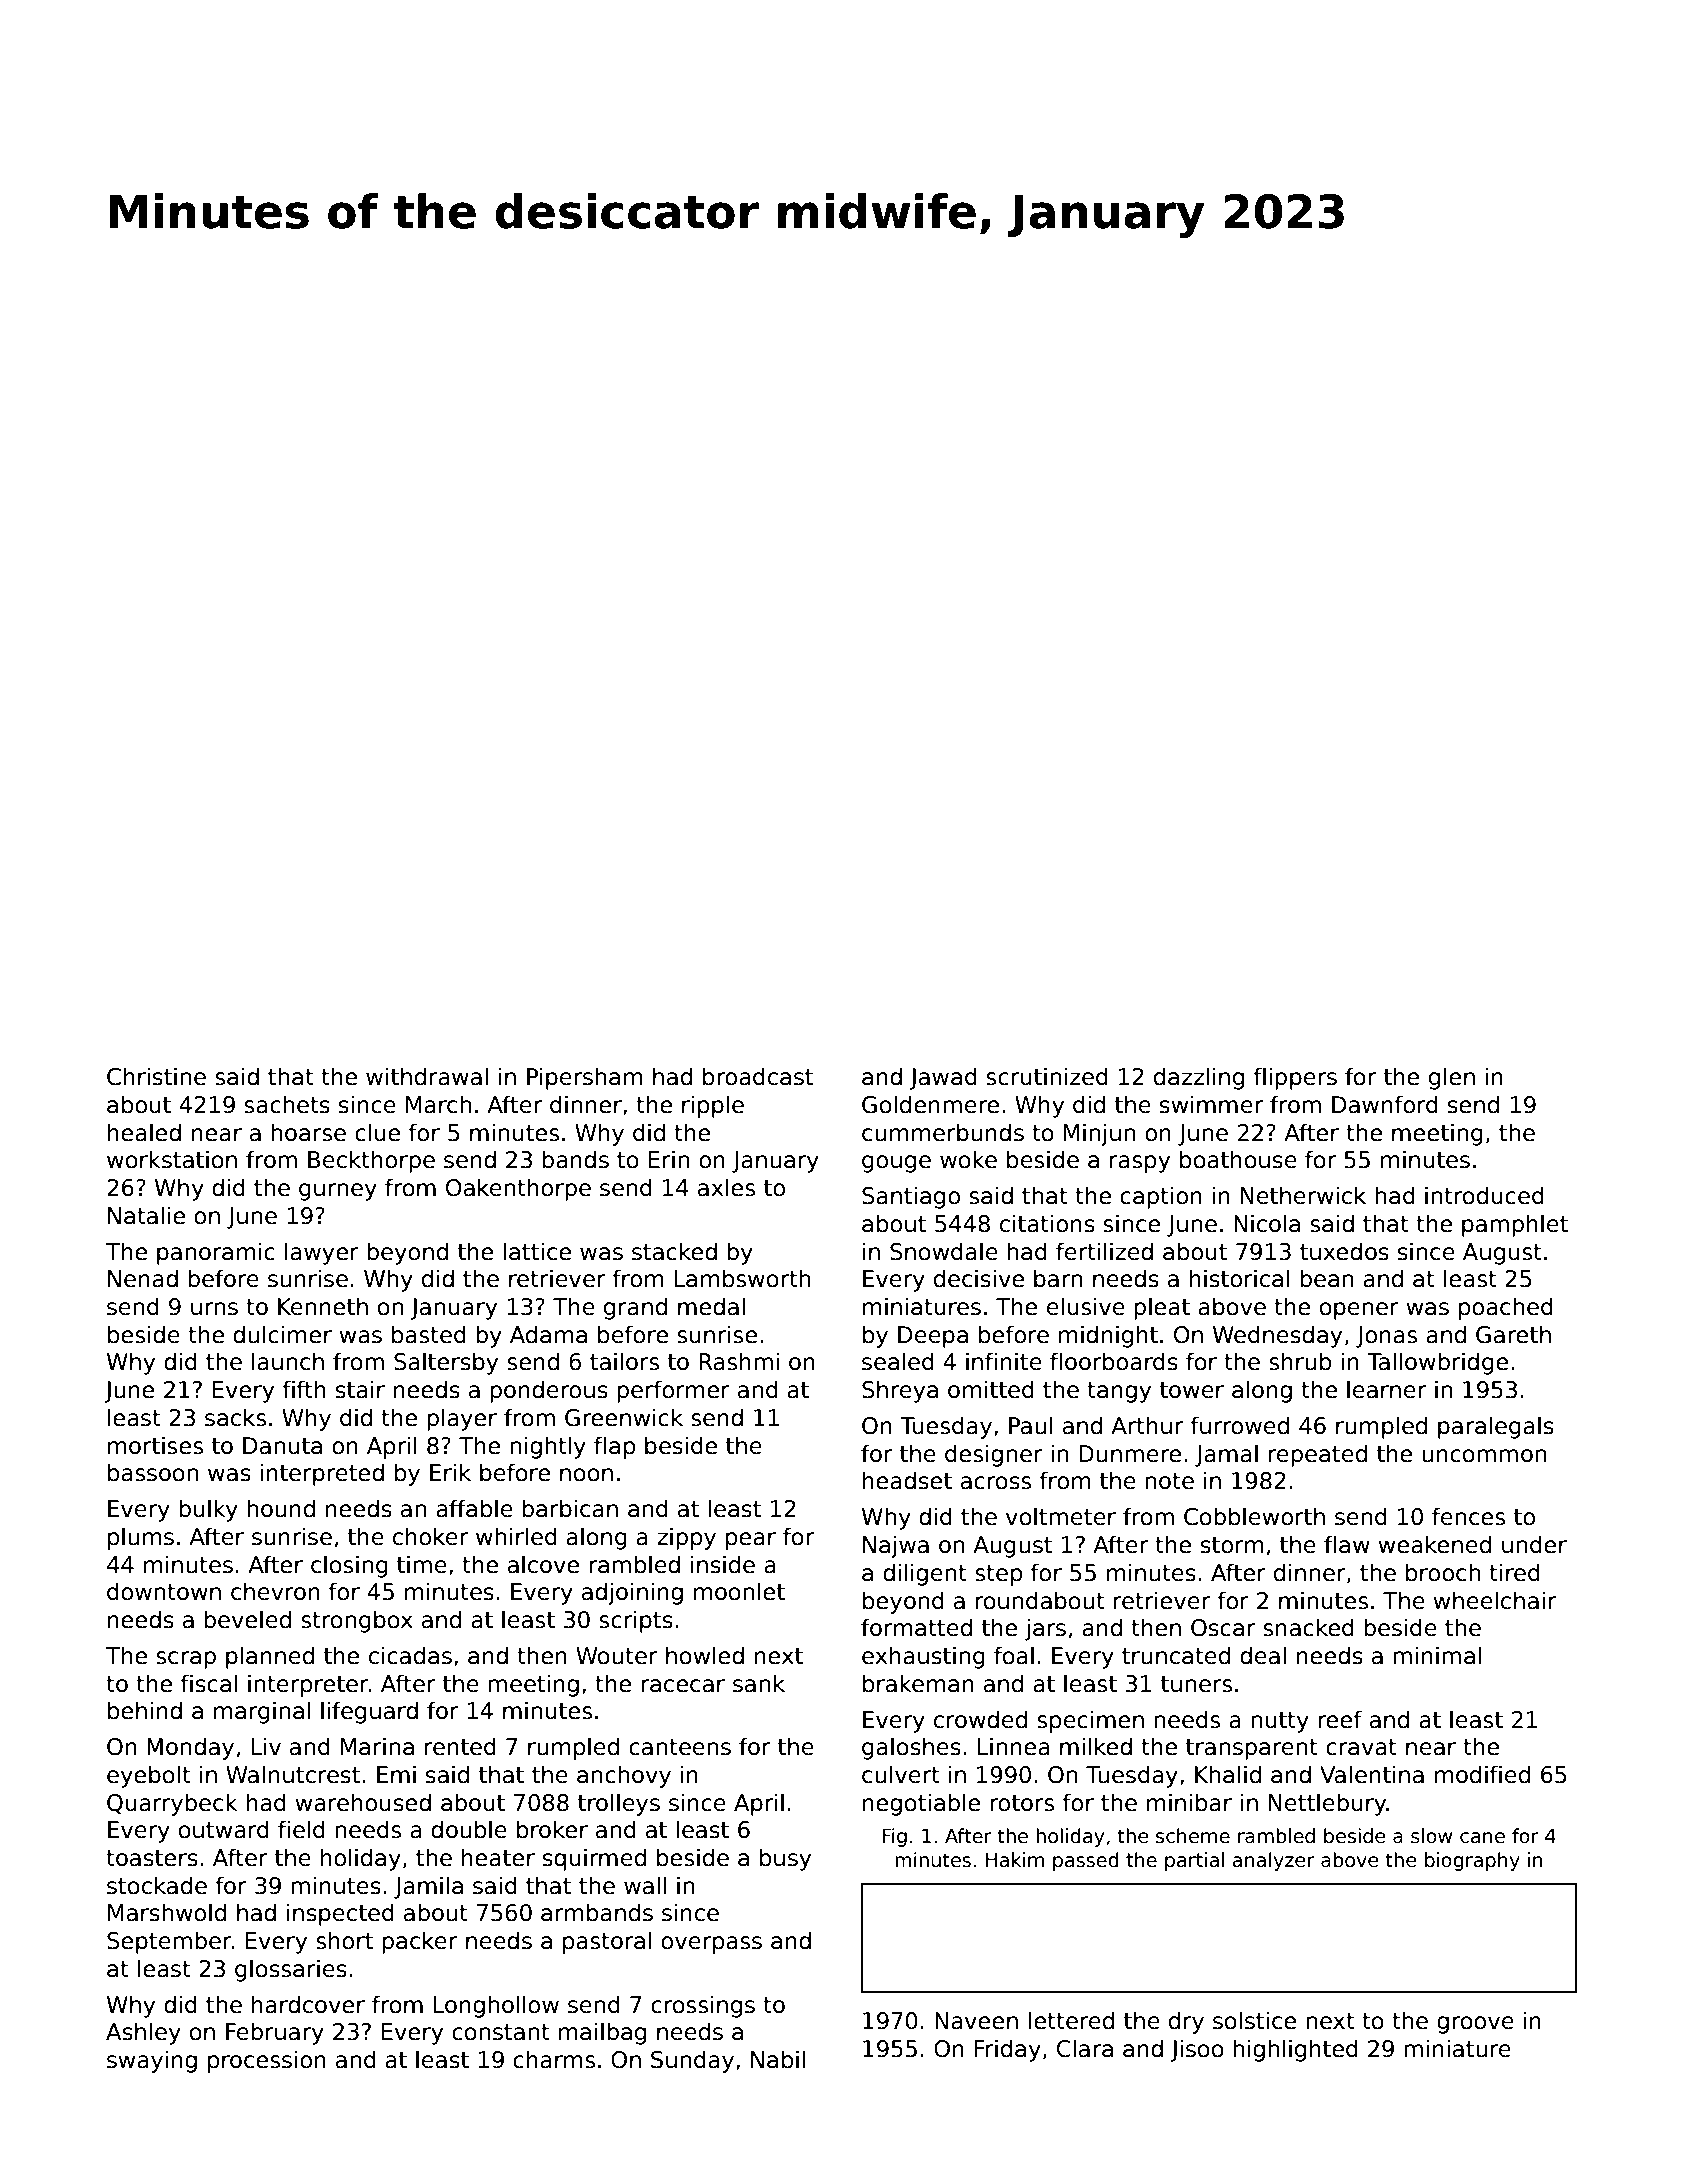  I want to click on toasters, so click(152, 1858).
